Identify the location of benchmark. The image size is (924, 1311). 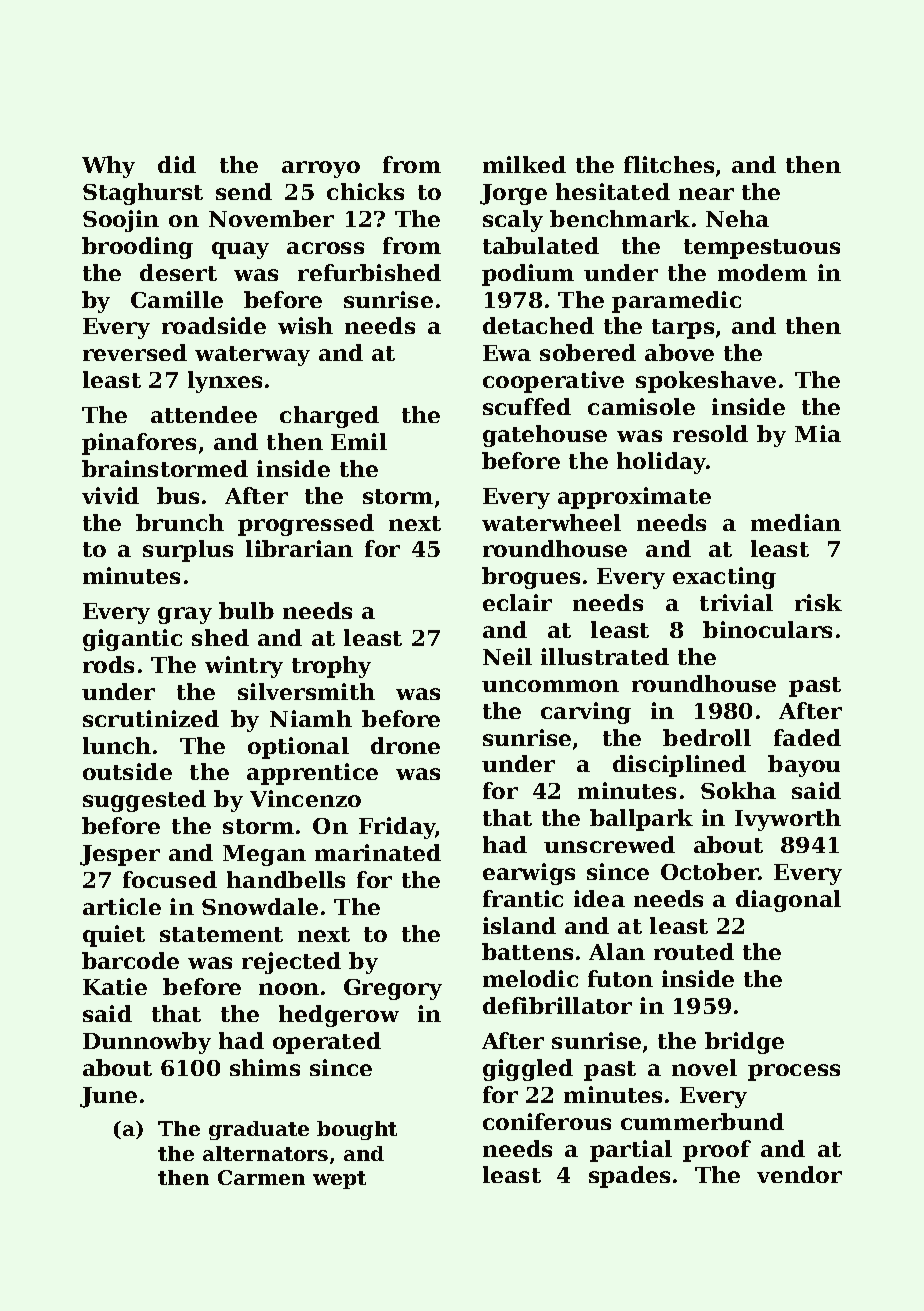
(620, 218).
